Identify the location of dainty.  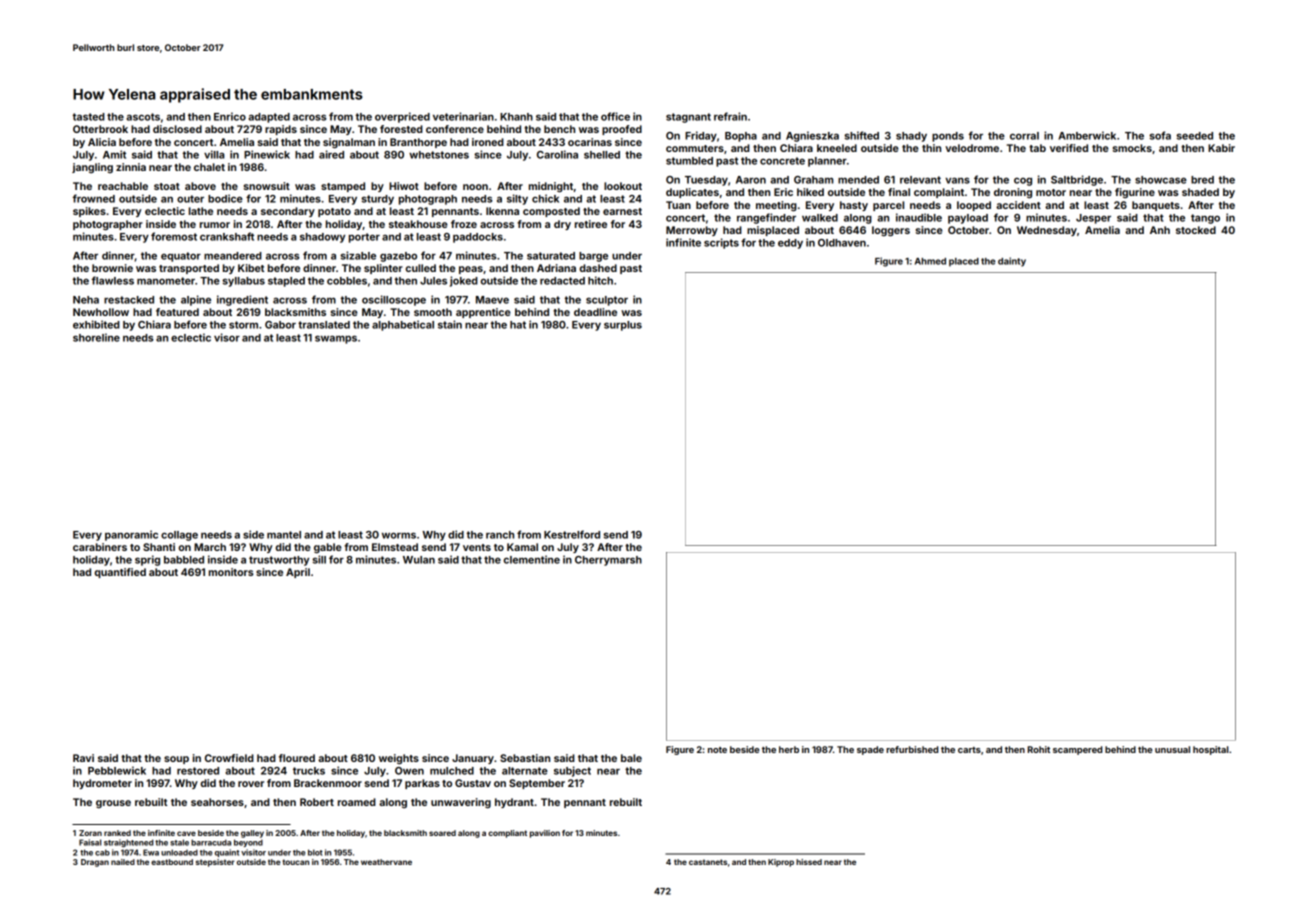
(1012, 262).
